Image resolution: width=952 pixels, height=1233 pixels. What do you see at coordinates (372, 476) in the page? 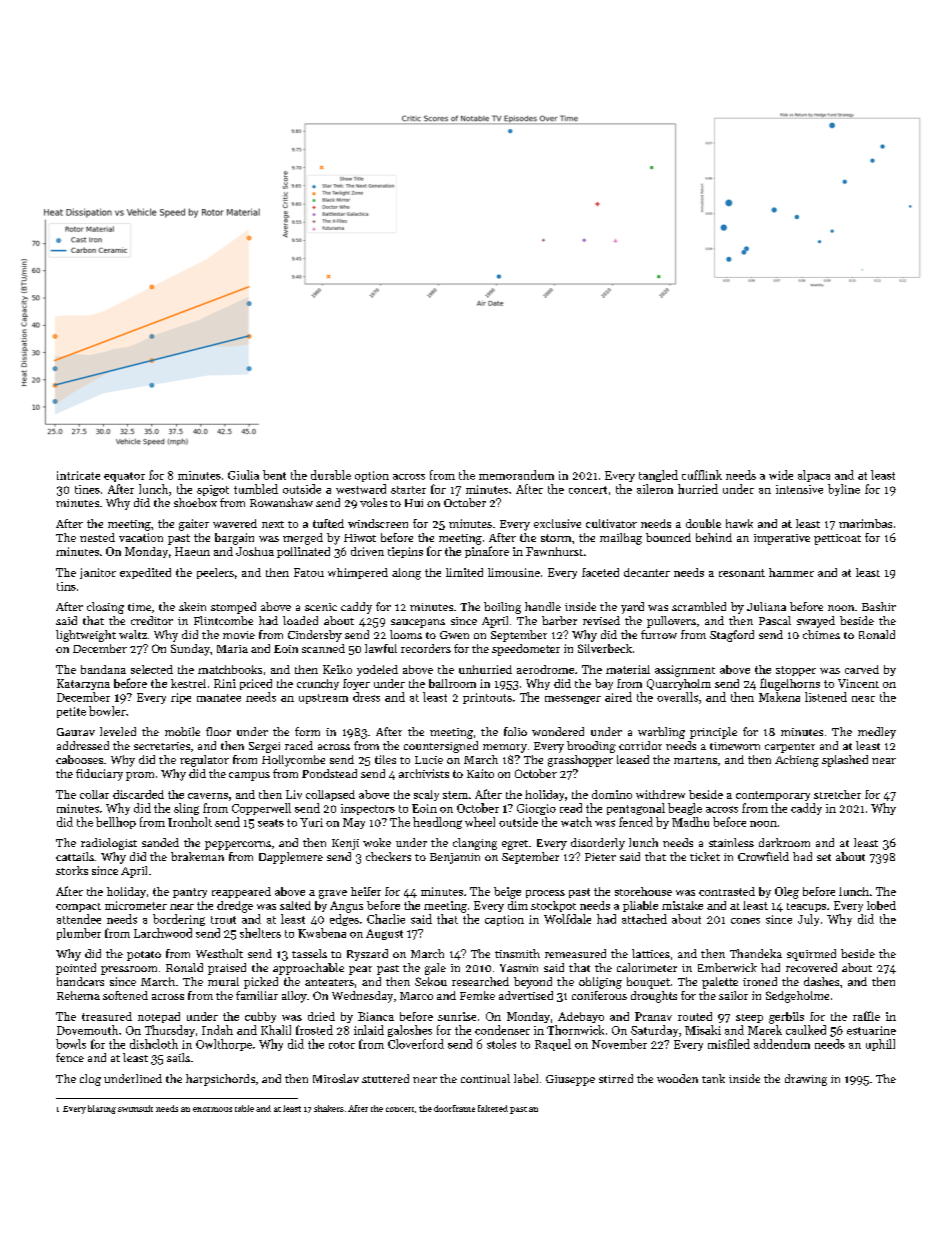
I see `option` at bounding box center [372, 476].
